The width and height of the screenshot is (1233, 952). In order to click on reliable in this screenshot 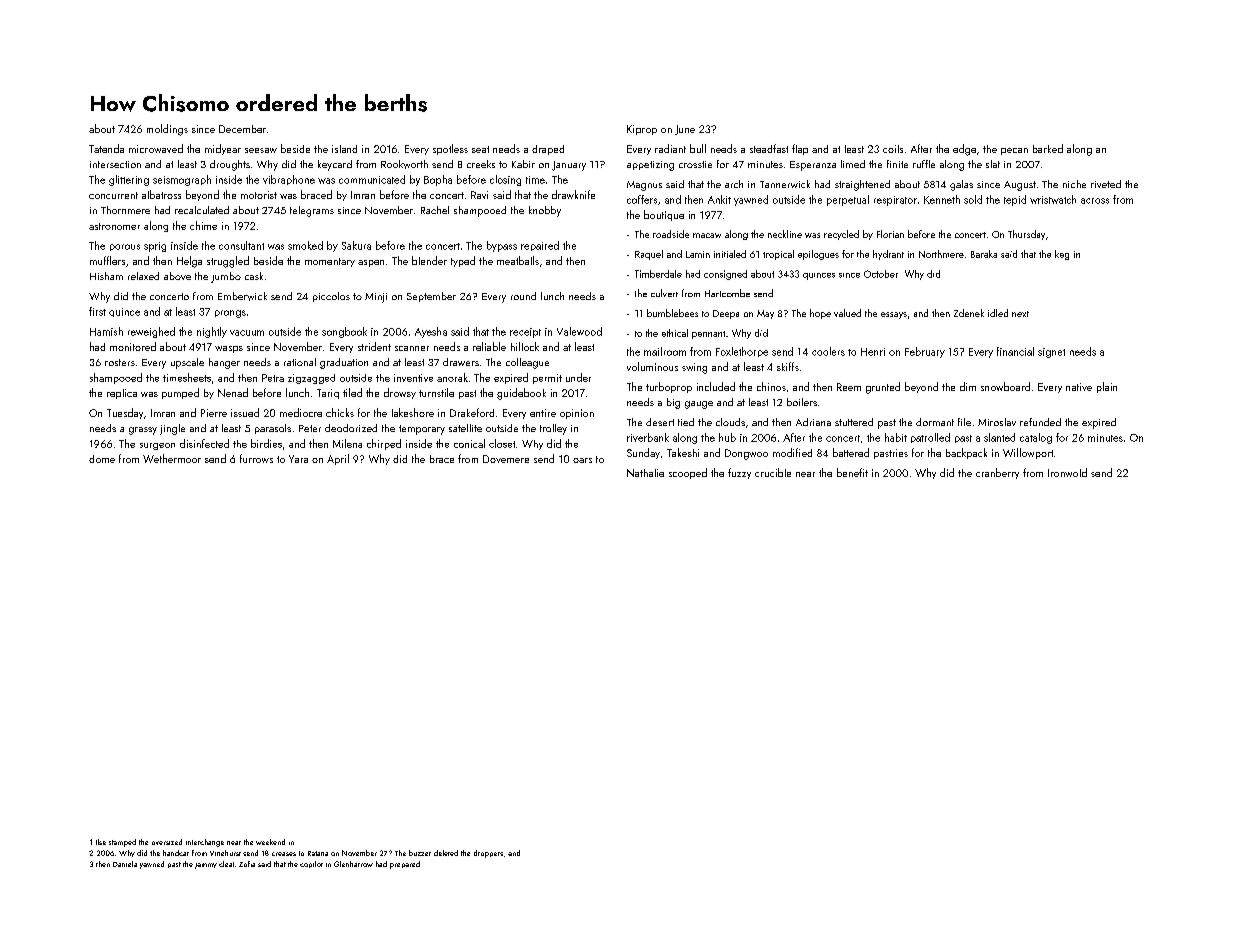, I will do `click(489, 346)`.
